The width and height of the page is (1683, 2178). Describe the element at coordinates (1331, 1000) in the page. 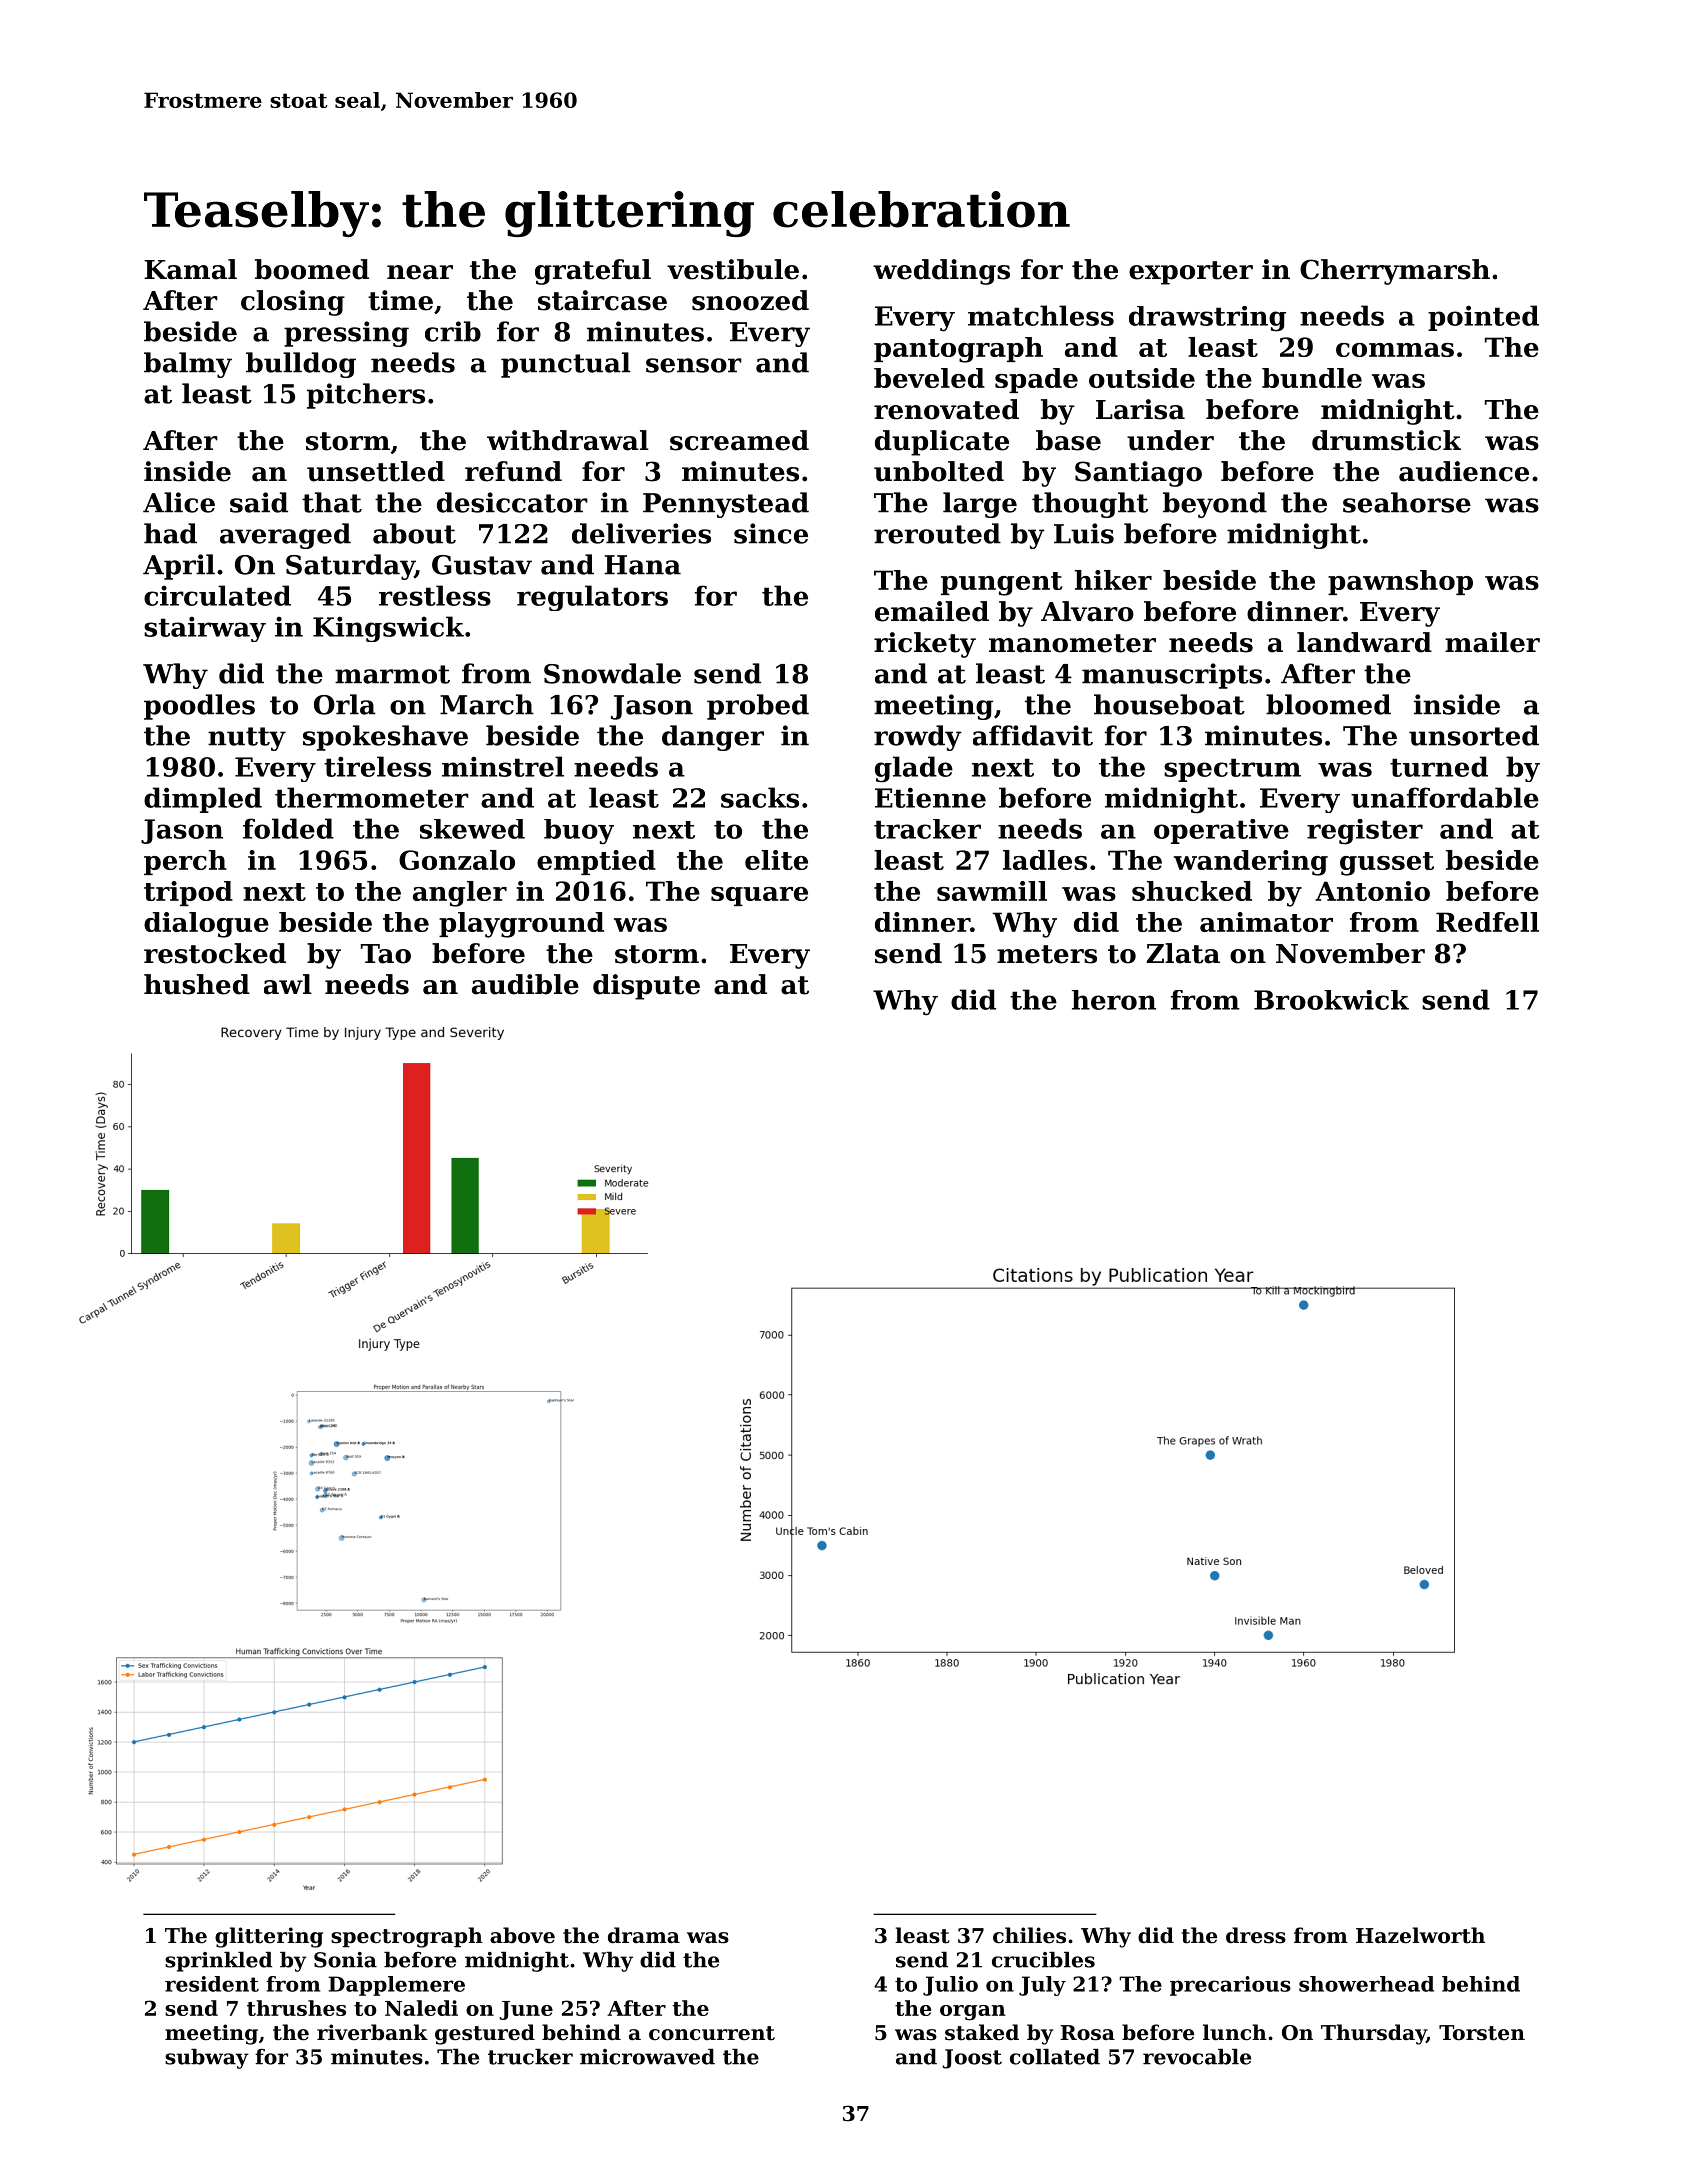

I see `Brookwick` at that location.
